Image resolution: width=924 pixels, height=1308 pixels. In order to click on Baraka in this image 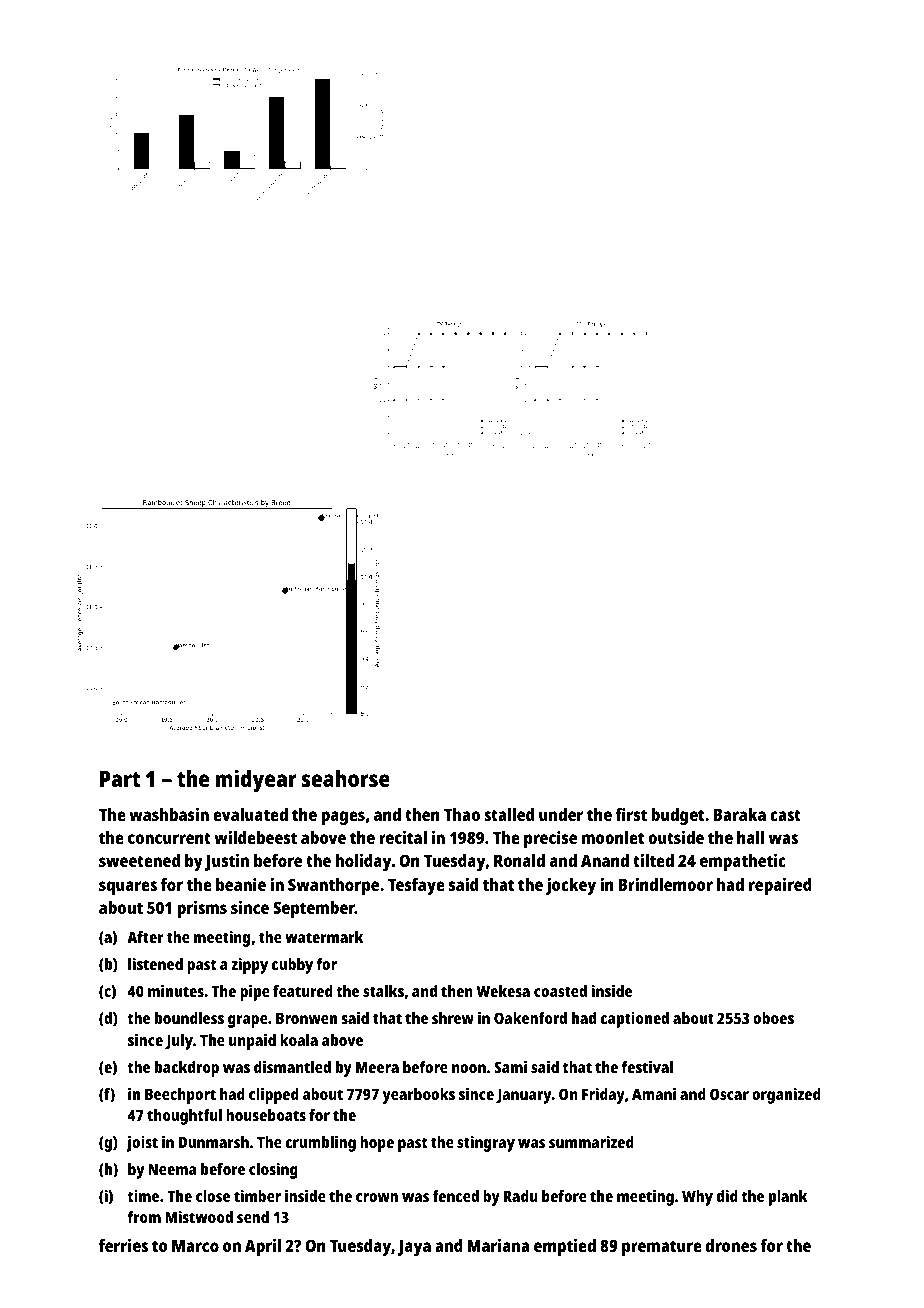, I will do `click(740, 814)`.
